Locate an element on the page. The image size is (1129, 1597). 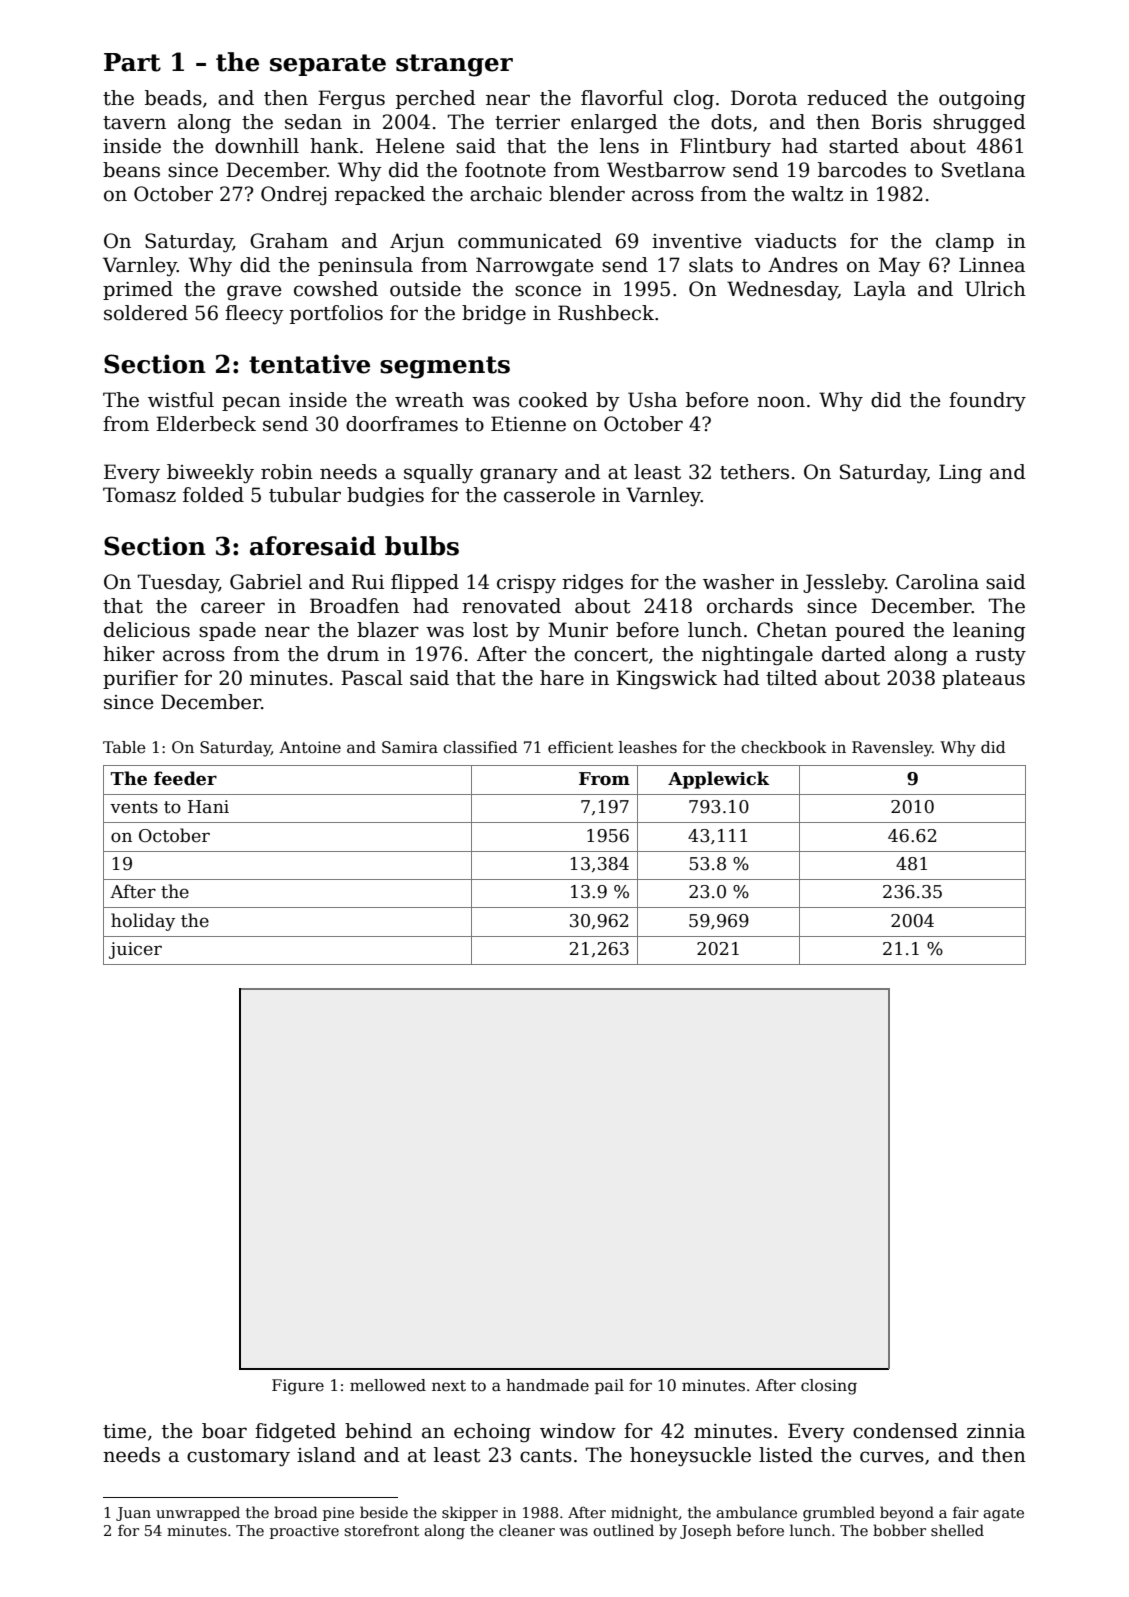
hare is located at coordinates (562, 678).
